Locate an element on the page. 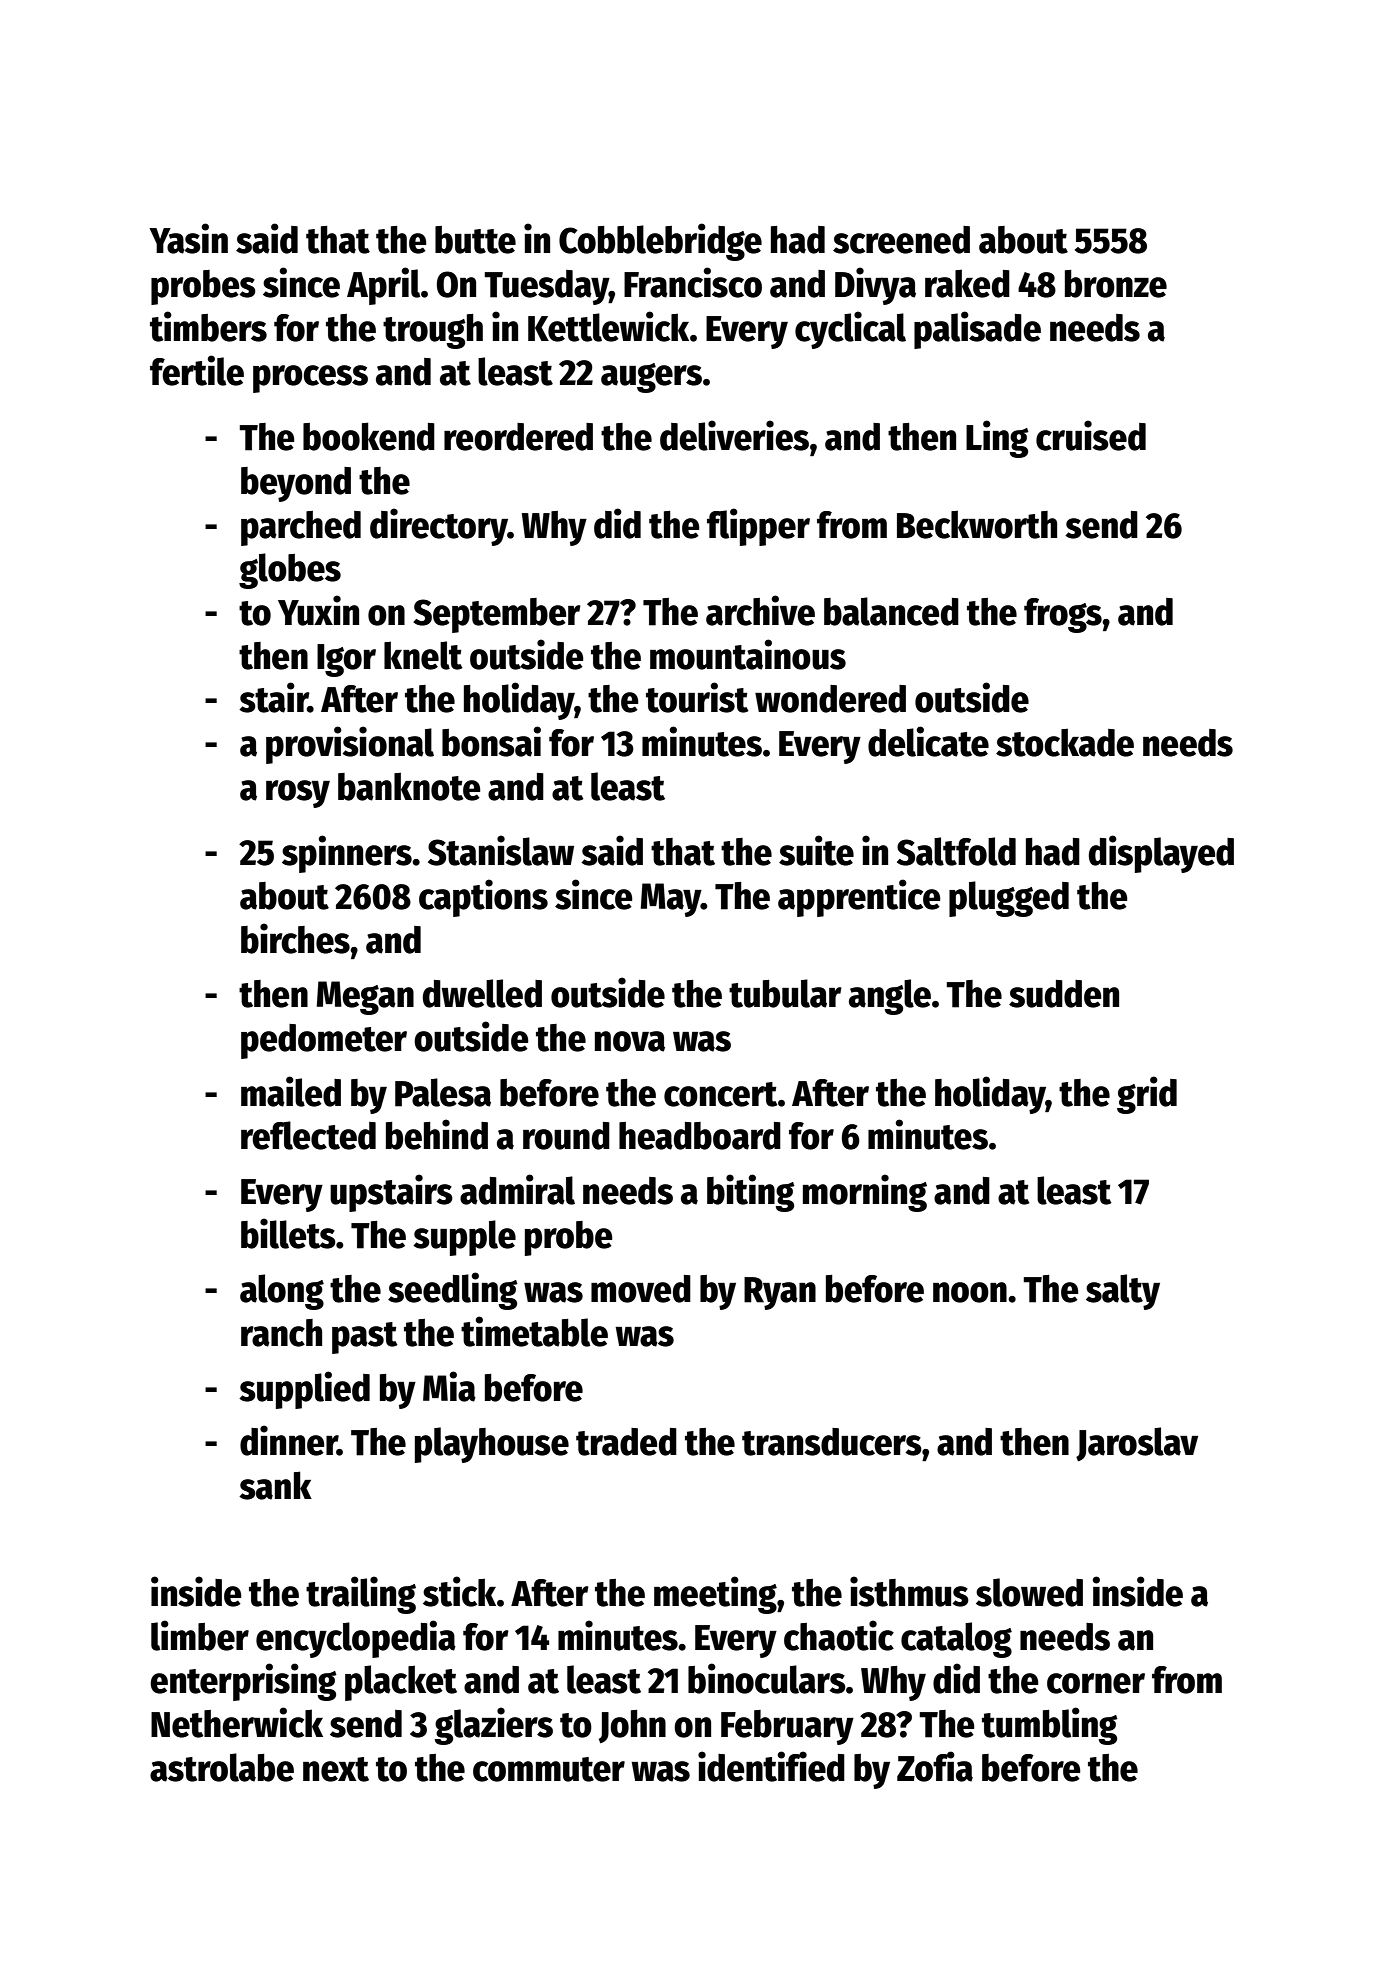 This document has height=1969, width=1386. commuter is located at coordinates (549, 1769).
